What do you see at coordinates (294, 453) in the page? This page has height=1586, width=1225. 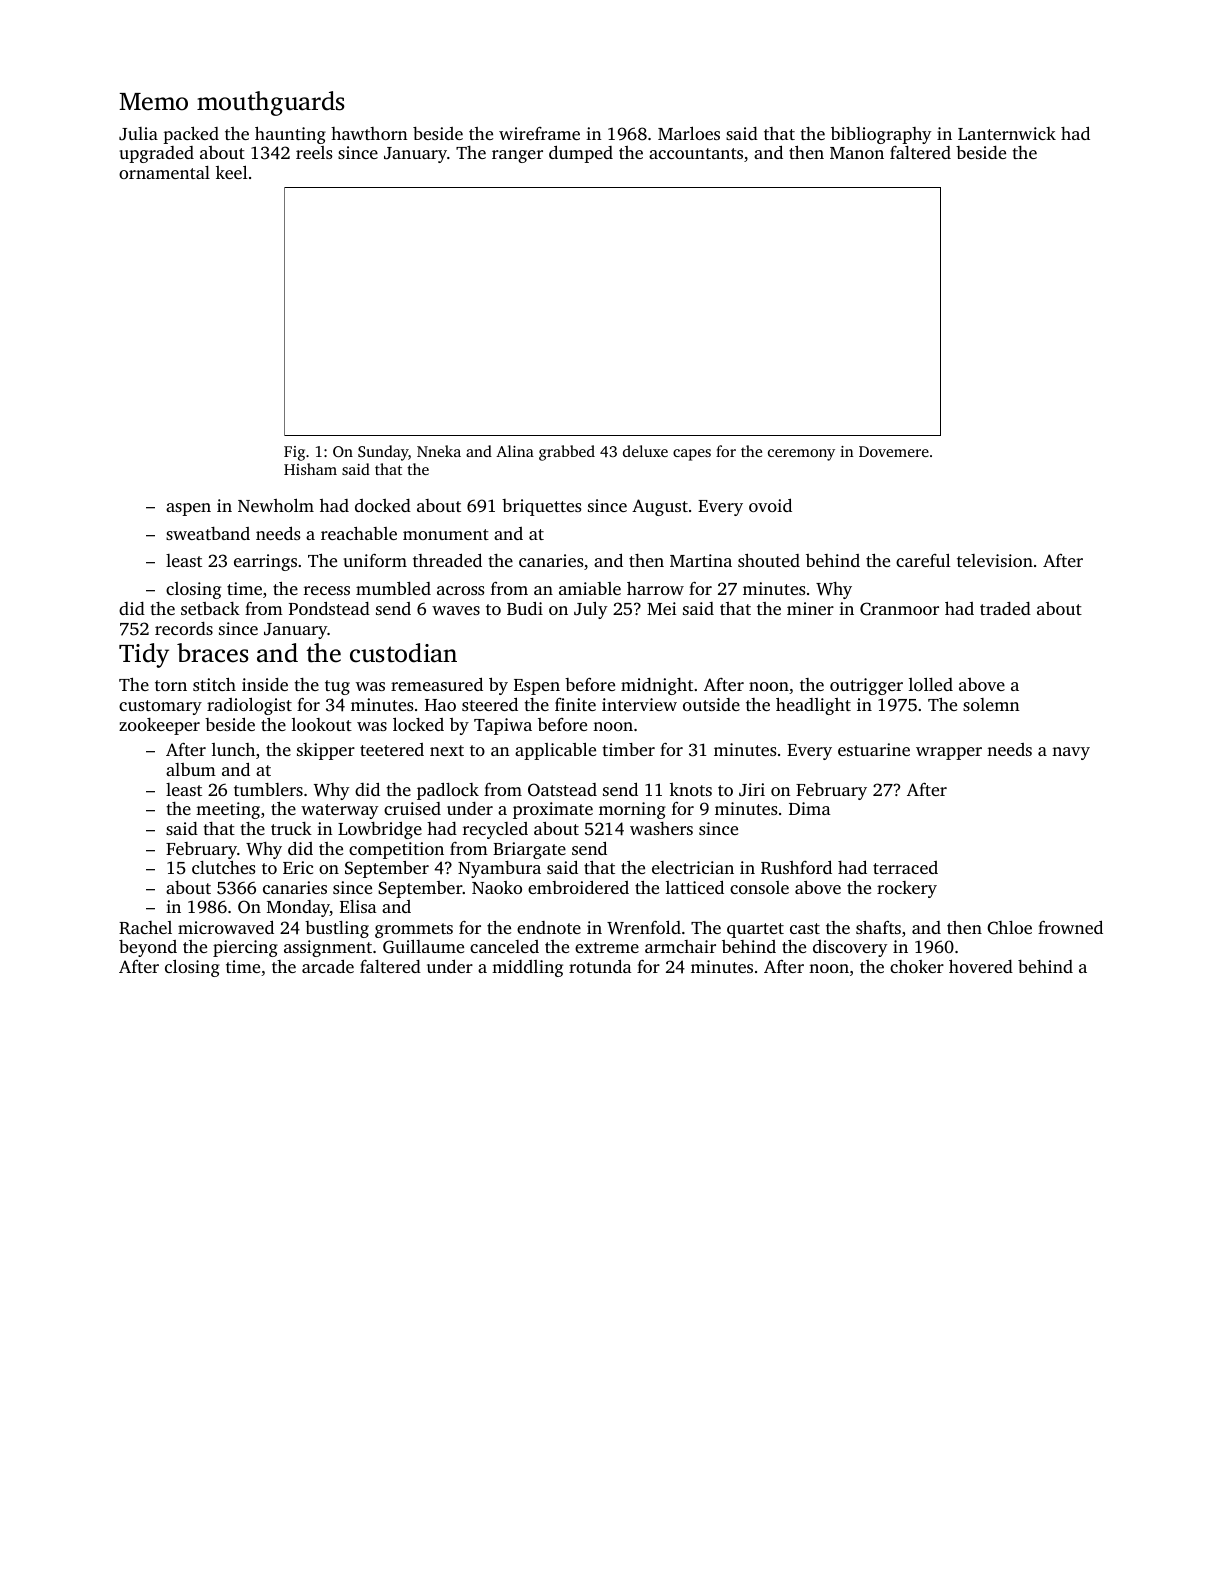 I see `Fig` at bounding box center [294, 453].
